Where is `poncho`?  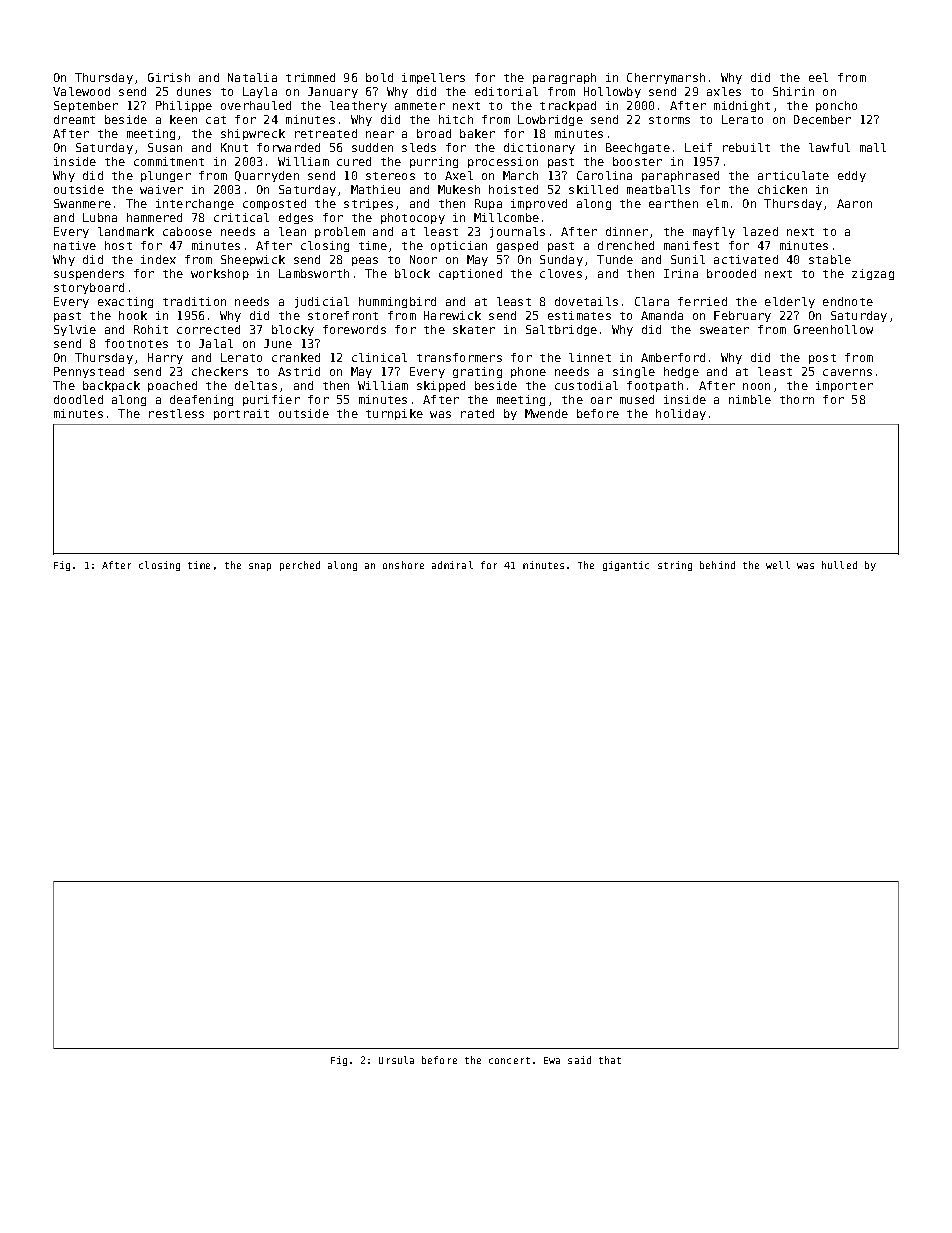 poncho is located at coordinates (836, 106).
